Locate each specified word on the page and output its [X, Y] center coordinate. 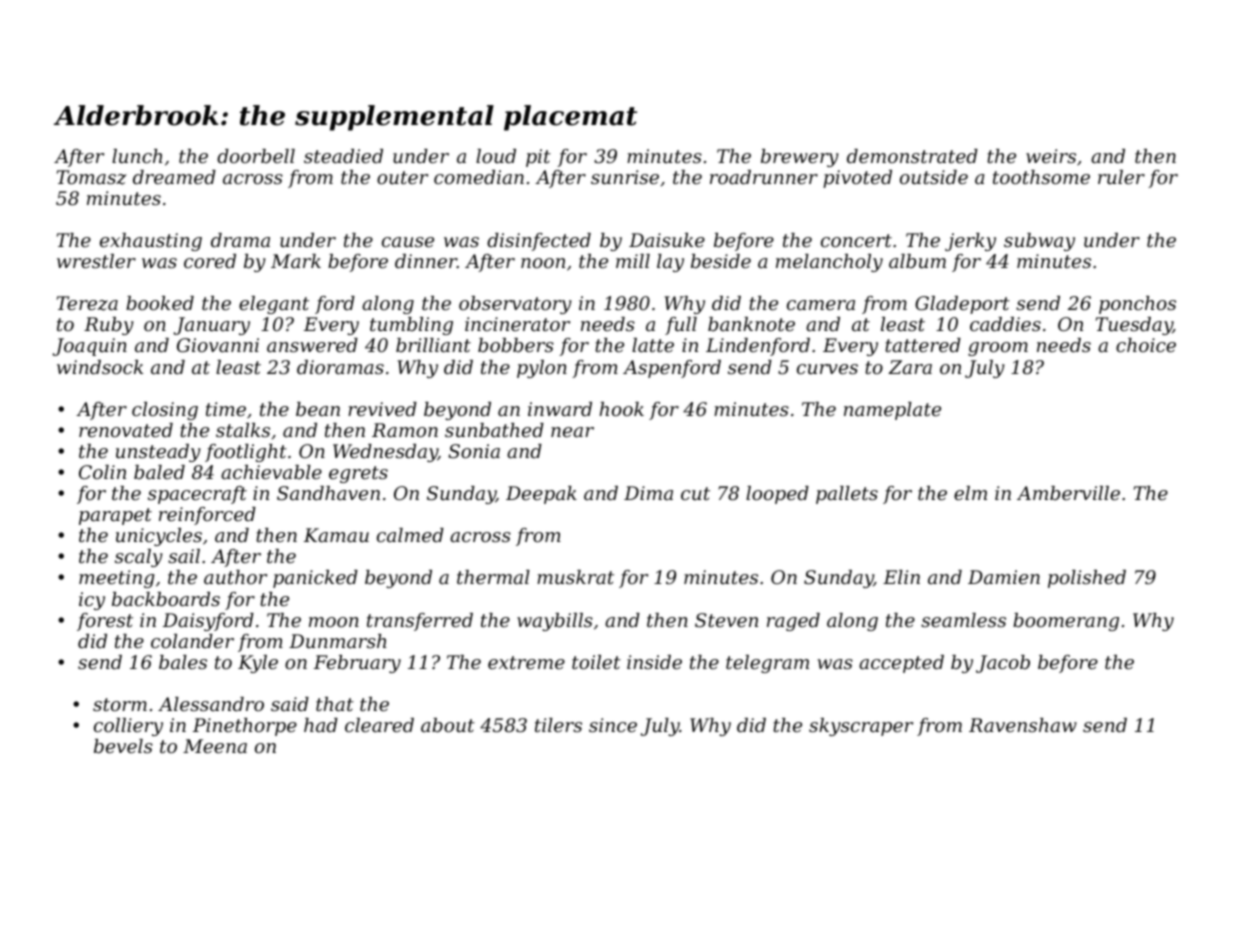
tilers [558, 725]
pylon [542, 369]
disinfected [539, 242]
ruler [1121, 177]
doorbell [256, 156]
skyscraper [861, 727]
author [235, 577]
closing [165, 411]
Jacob [1003, 664]
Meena [215, 746]
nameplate [892, 411]
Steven [726, 620]
